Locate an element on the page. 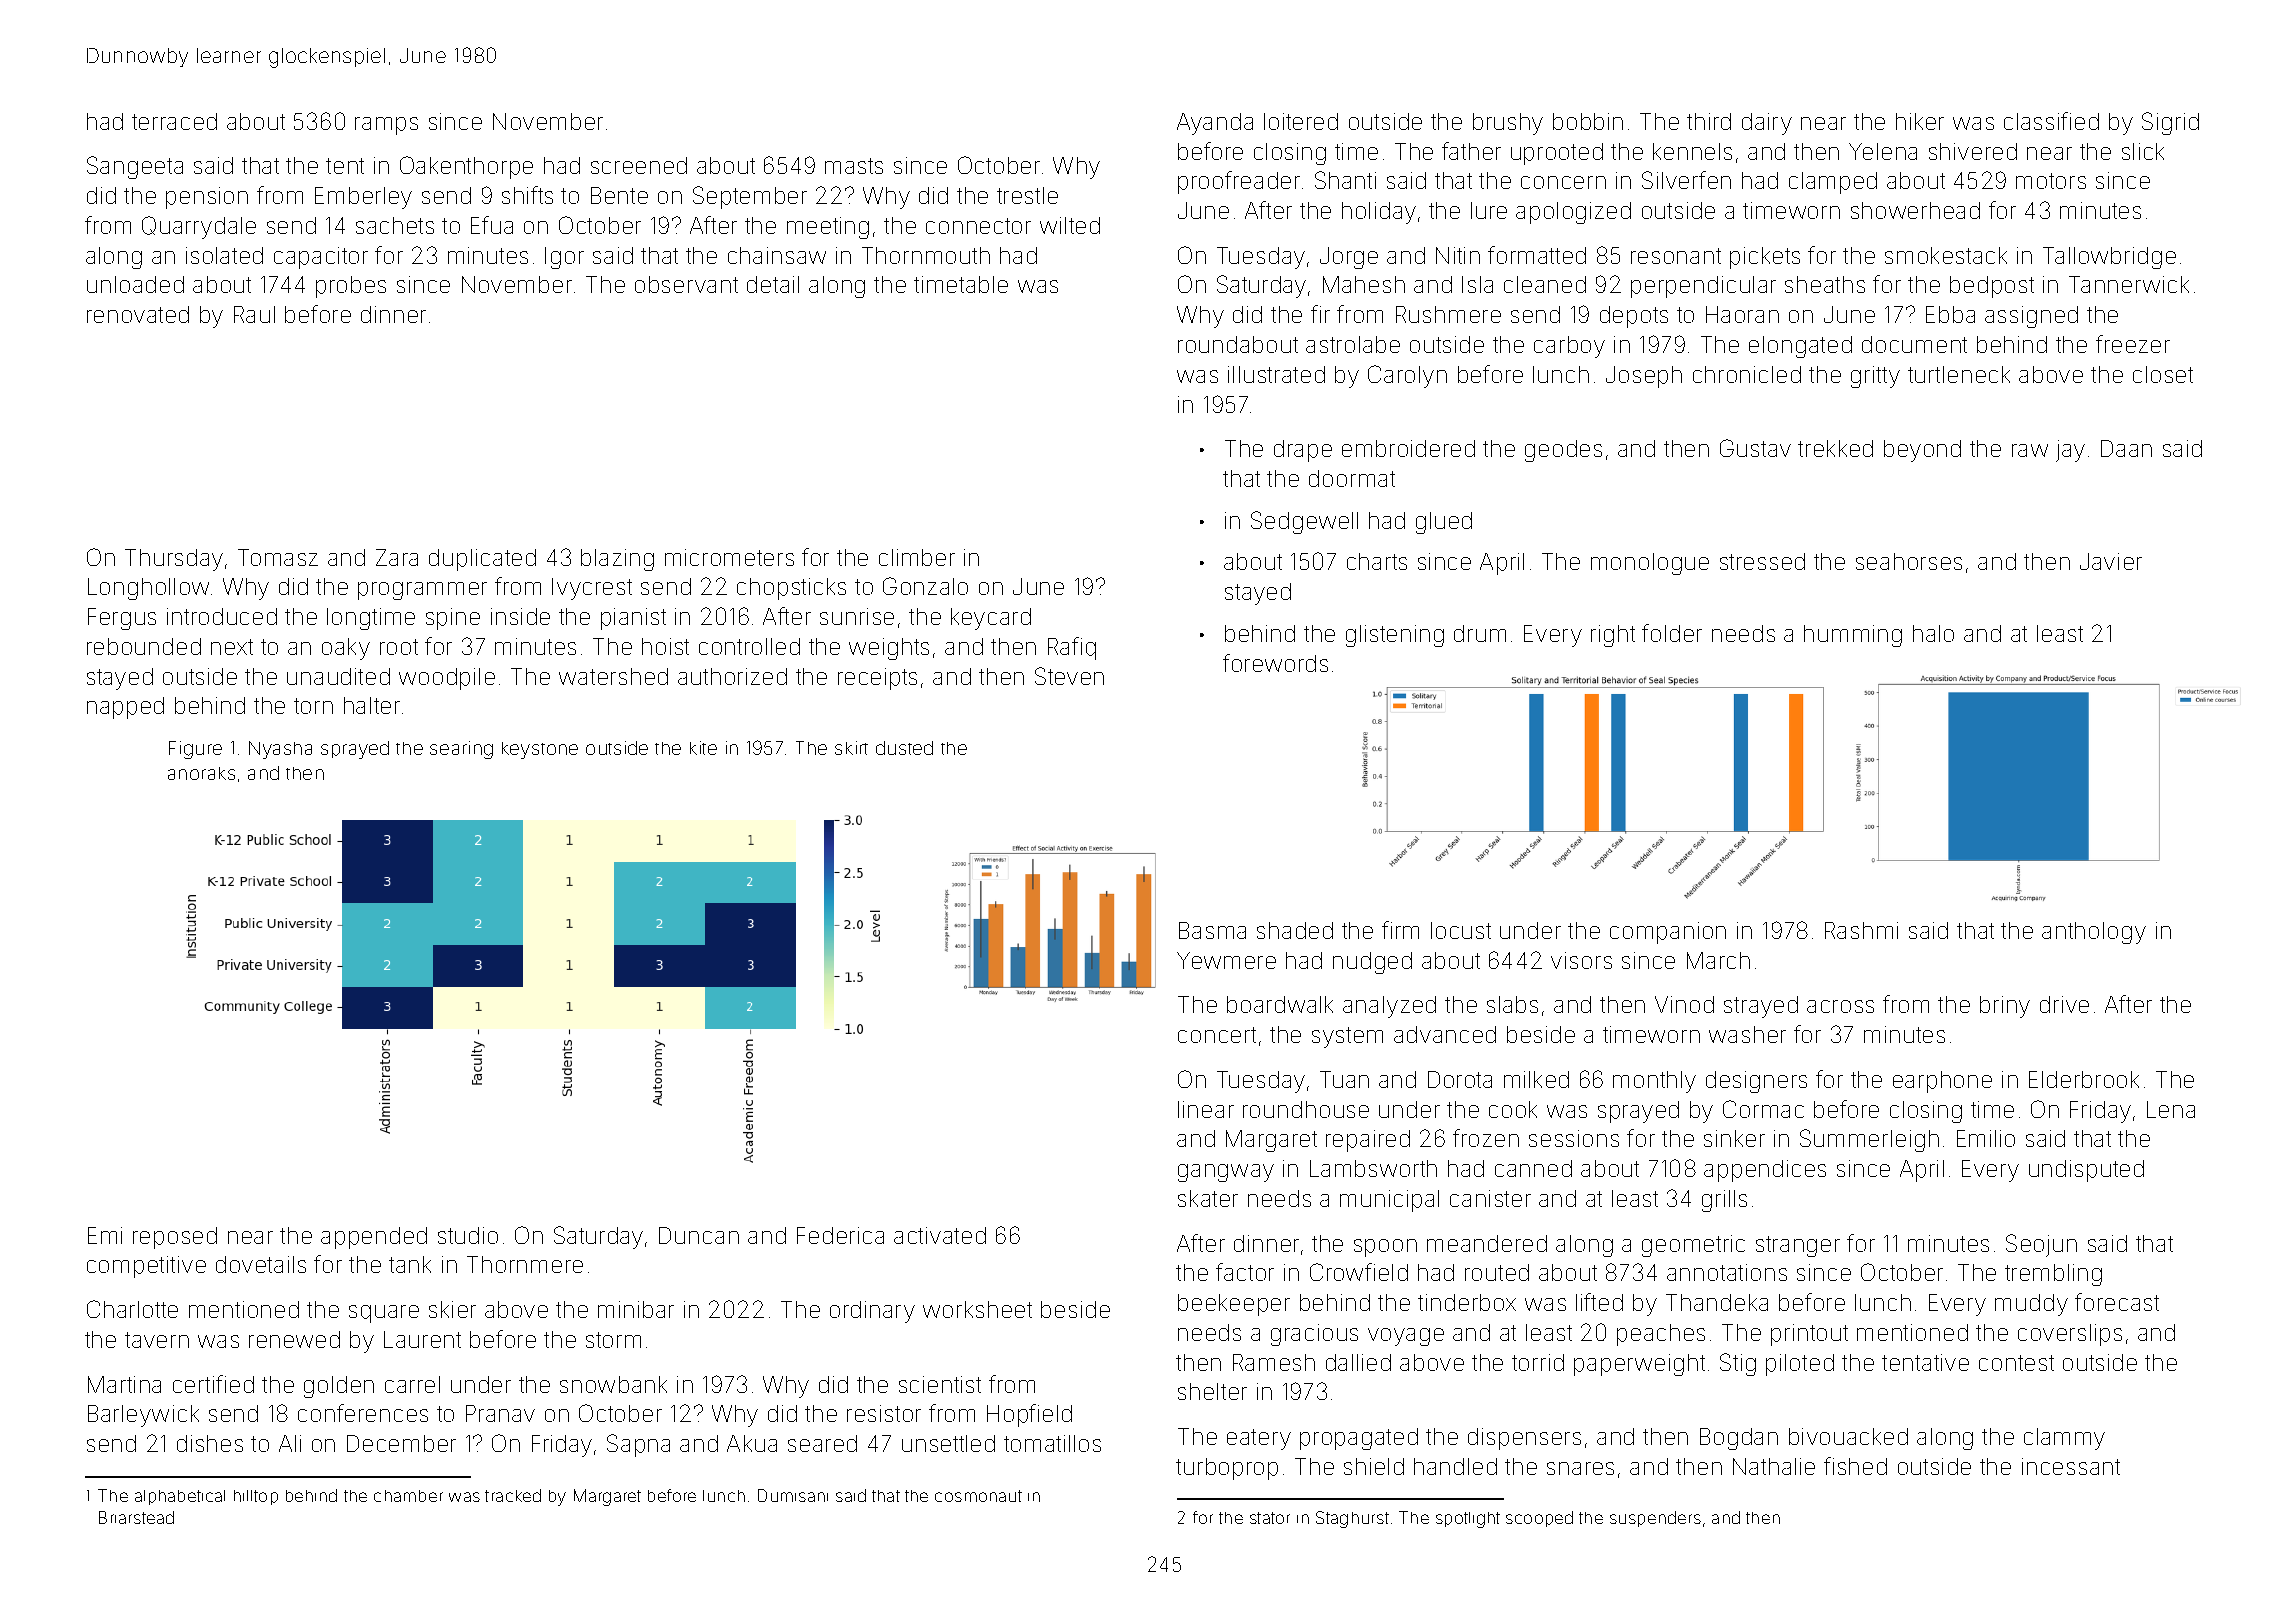 Image resolution: width=2292 pixels, height=1620 pixels. dishes is located at coordinates (210, 1443).
